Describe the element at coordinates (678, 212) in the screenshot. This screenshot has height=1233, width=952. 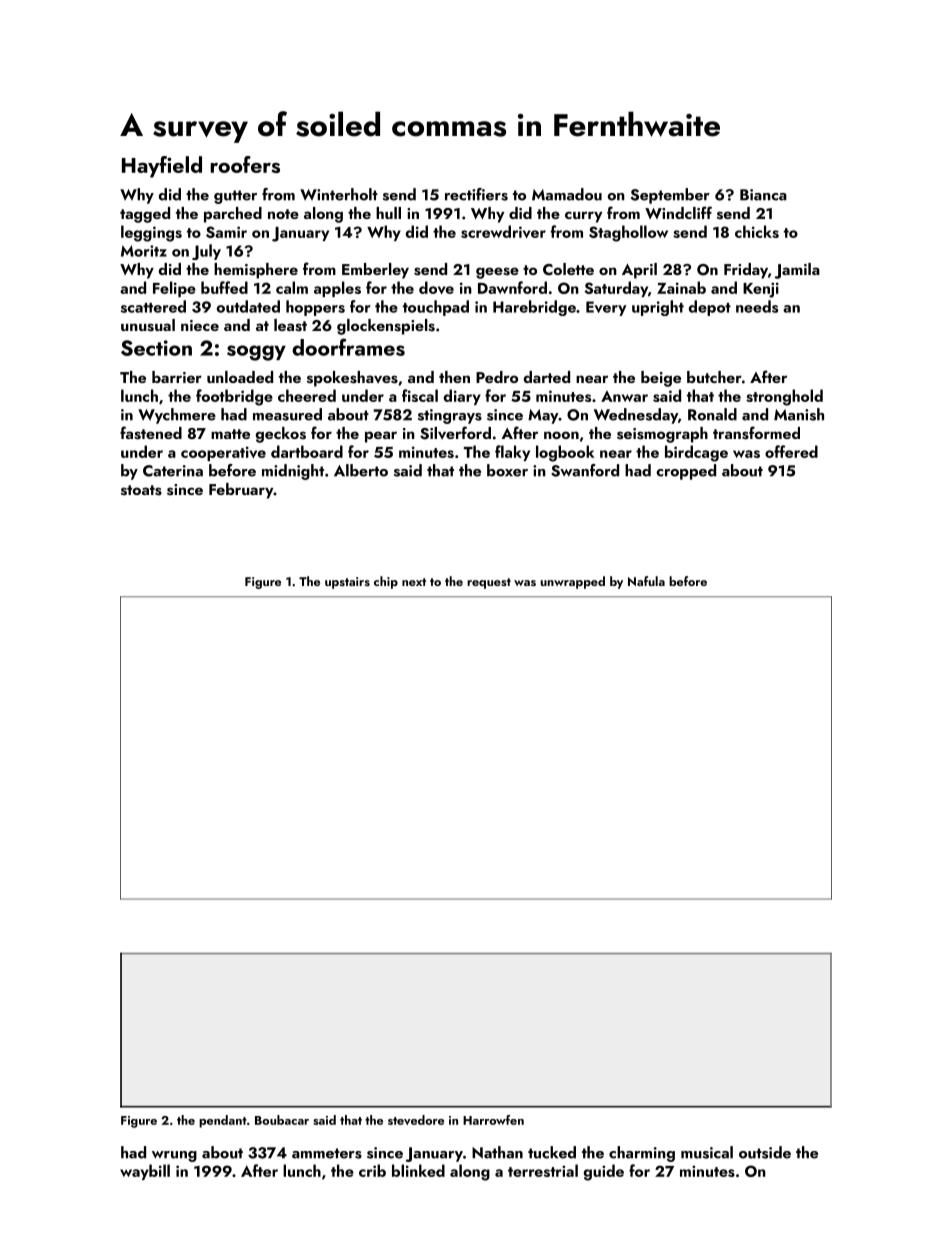
I see `Windcliff` at that location.
